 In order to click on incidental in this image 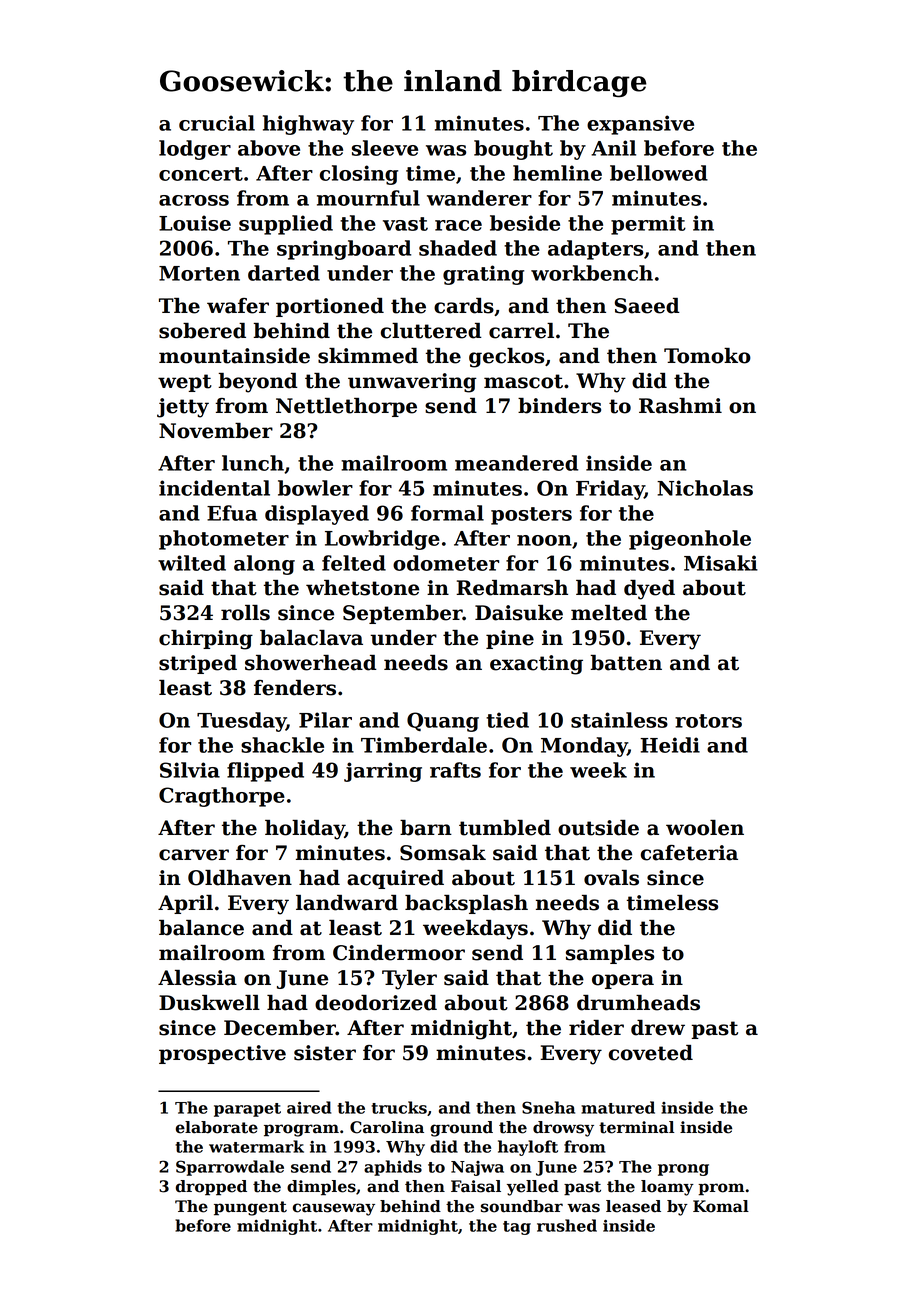, I will do `click(214, 488)`.
